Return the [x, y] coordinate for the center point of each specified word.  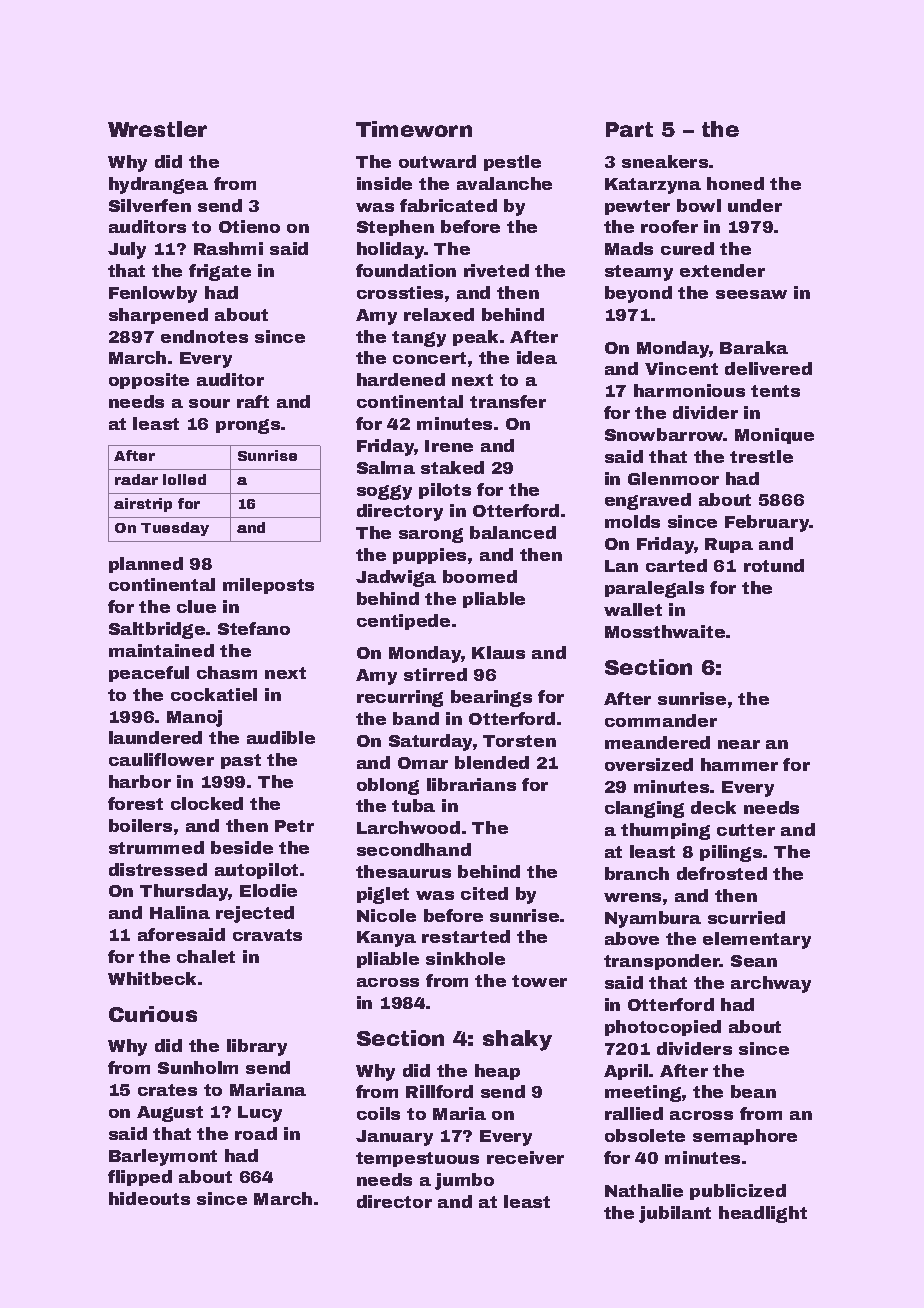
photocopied [663, 1028]
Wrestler [157, 129]
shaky [517, 1040]
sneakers [665, 161]
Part [629, 129]
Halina [180, 912]
